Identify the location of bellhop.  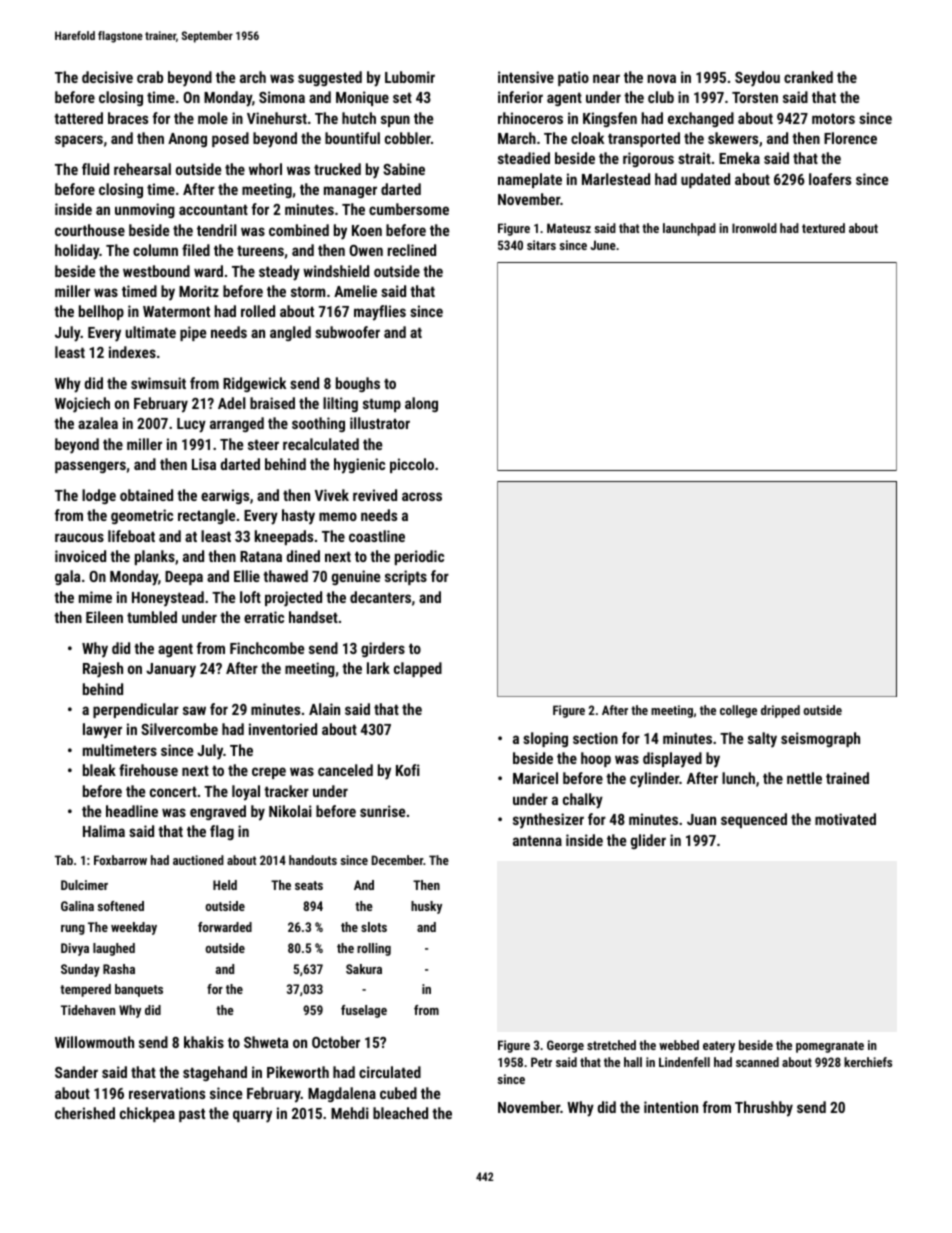
(101, 312).
